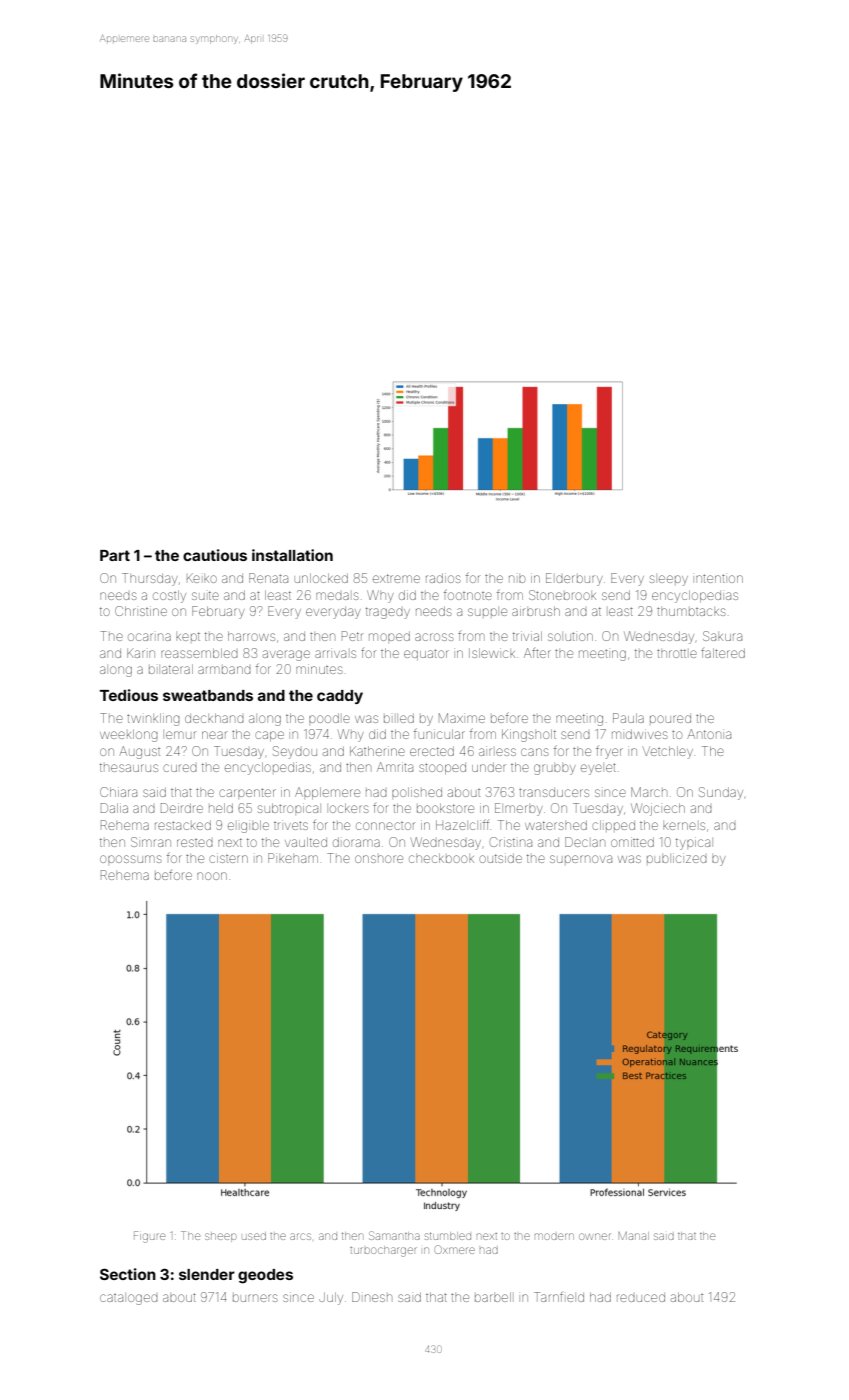 The height and width of the document is (1400, 849). What do you see at coordinates (212, 876) in the document?
I see `noon` at bounding box center [212, 876].
